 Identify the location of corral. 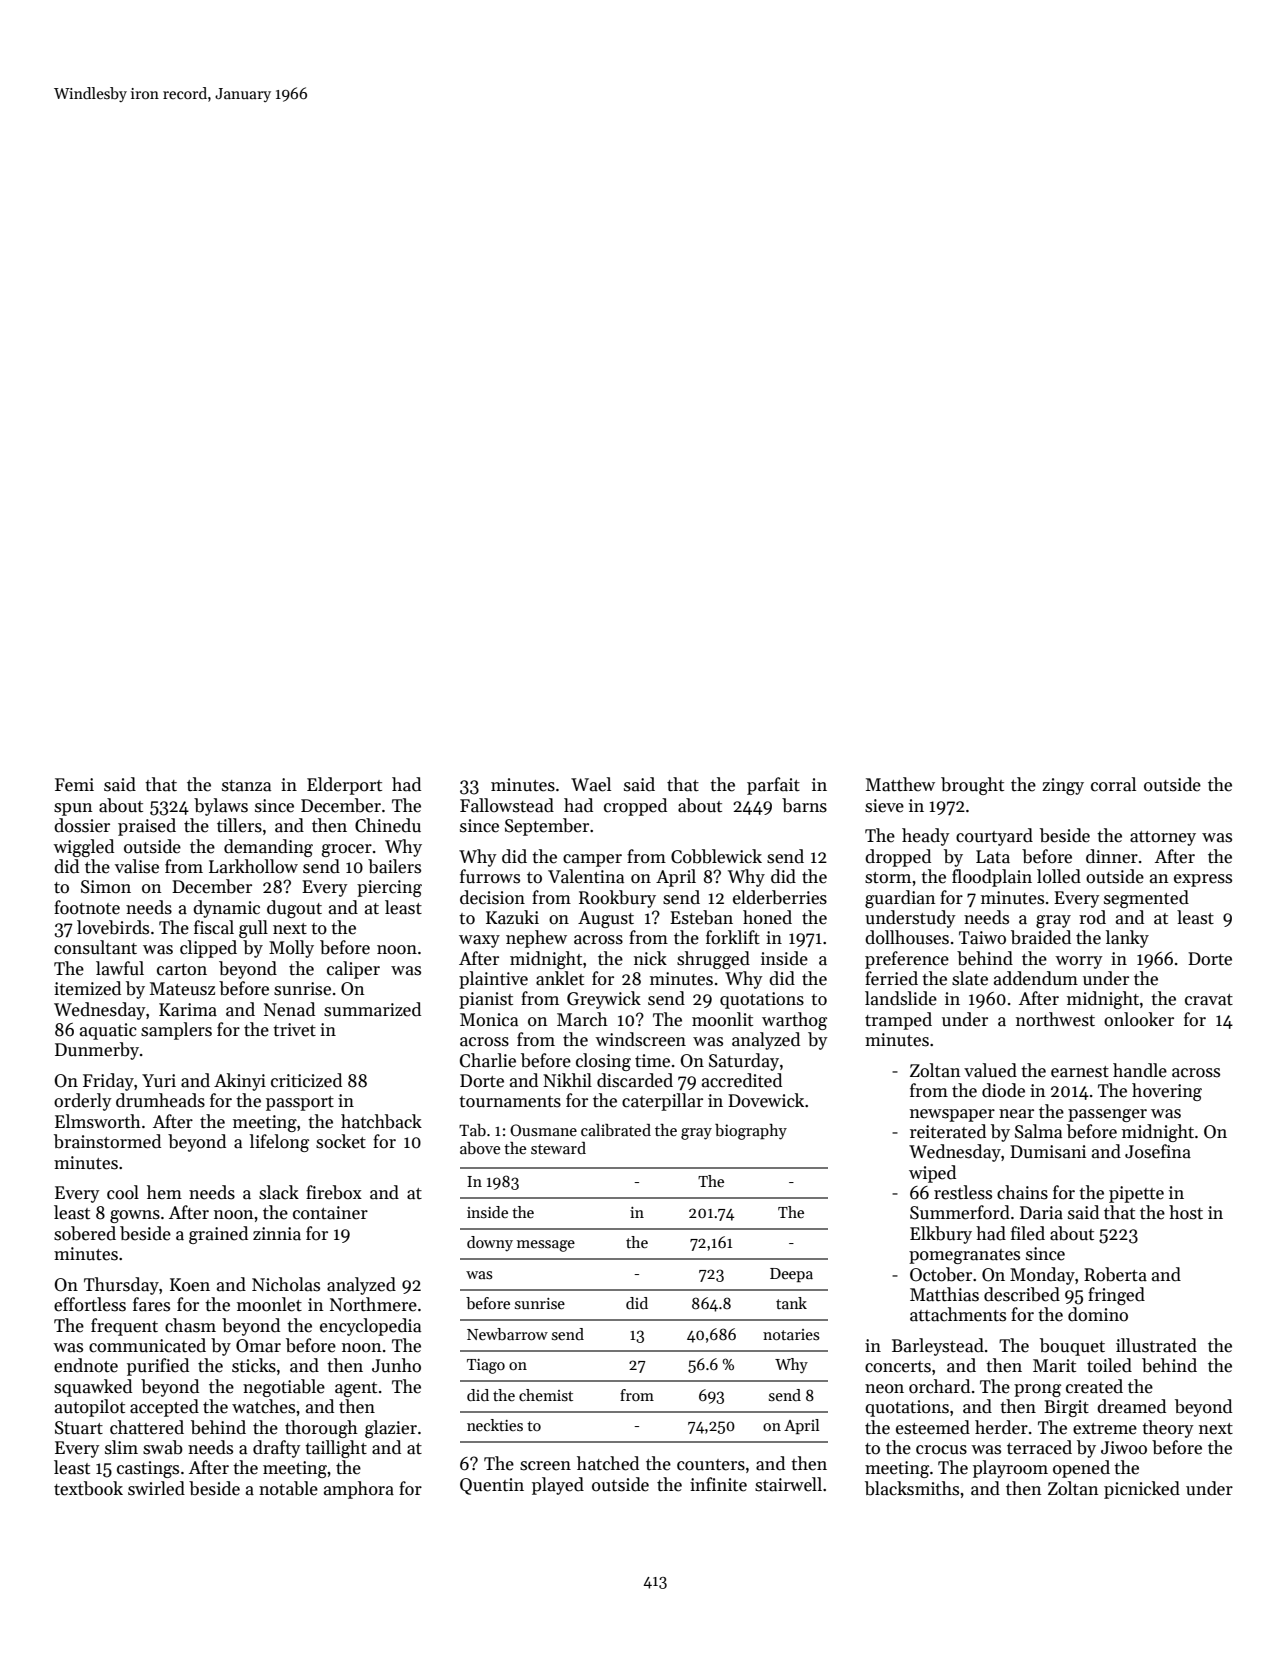
(1113, 784).
